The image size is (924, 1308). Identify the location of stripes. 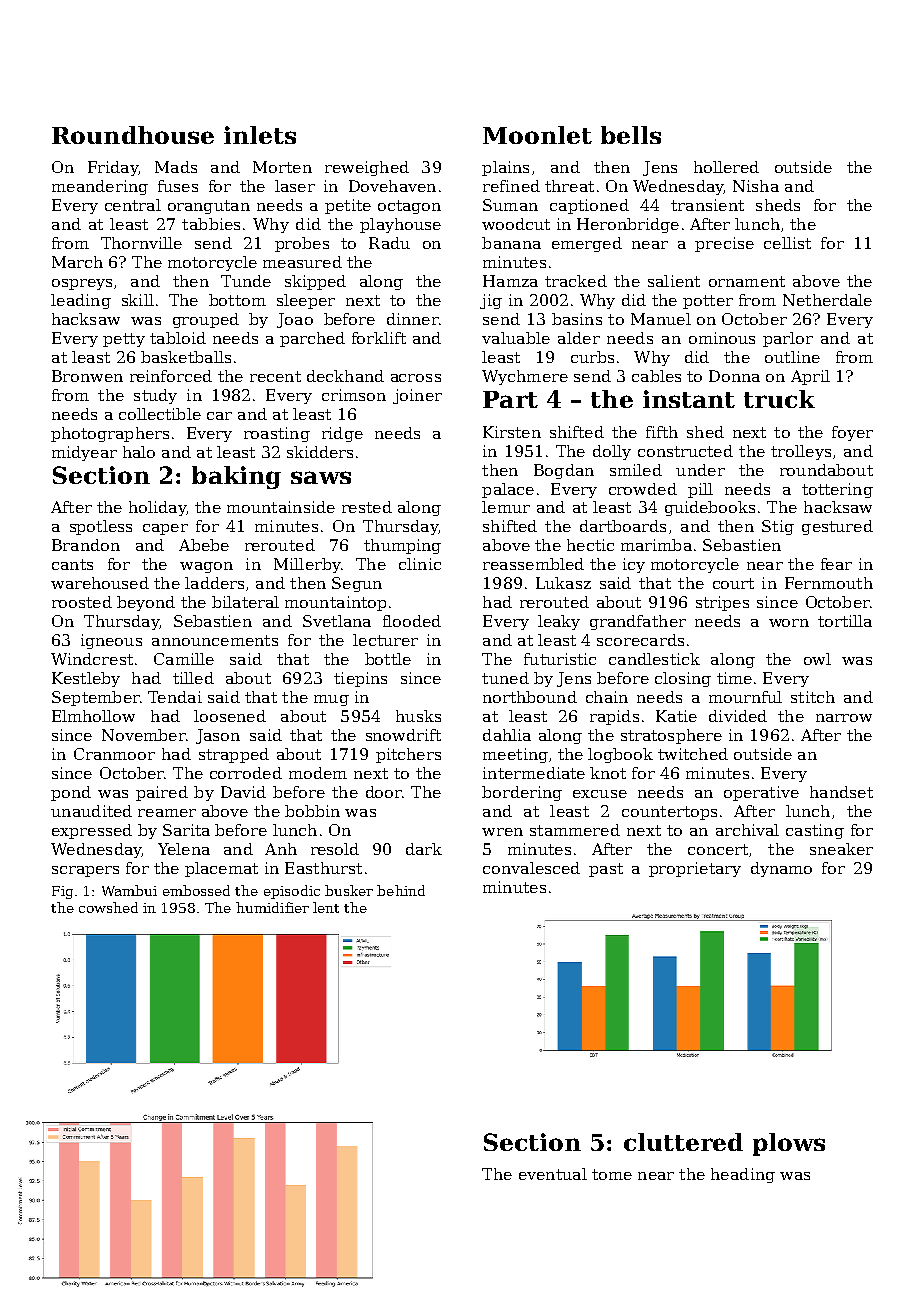
(722, 603).
